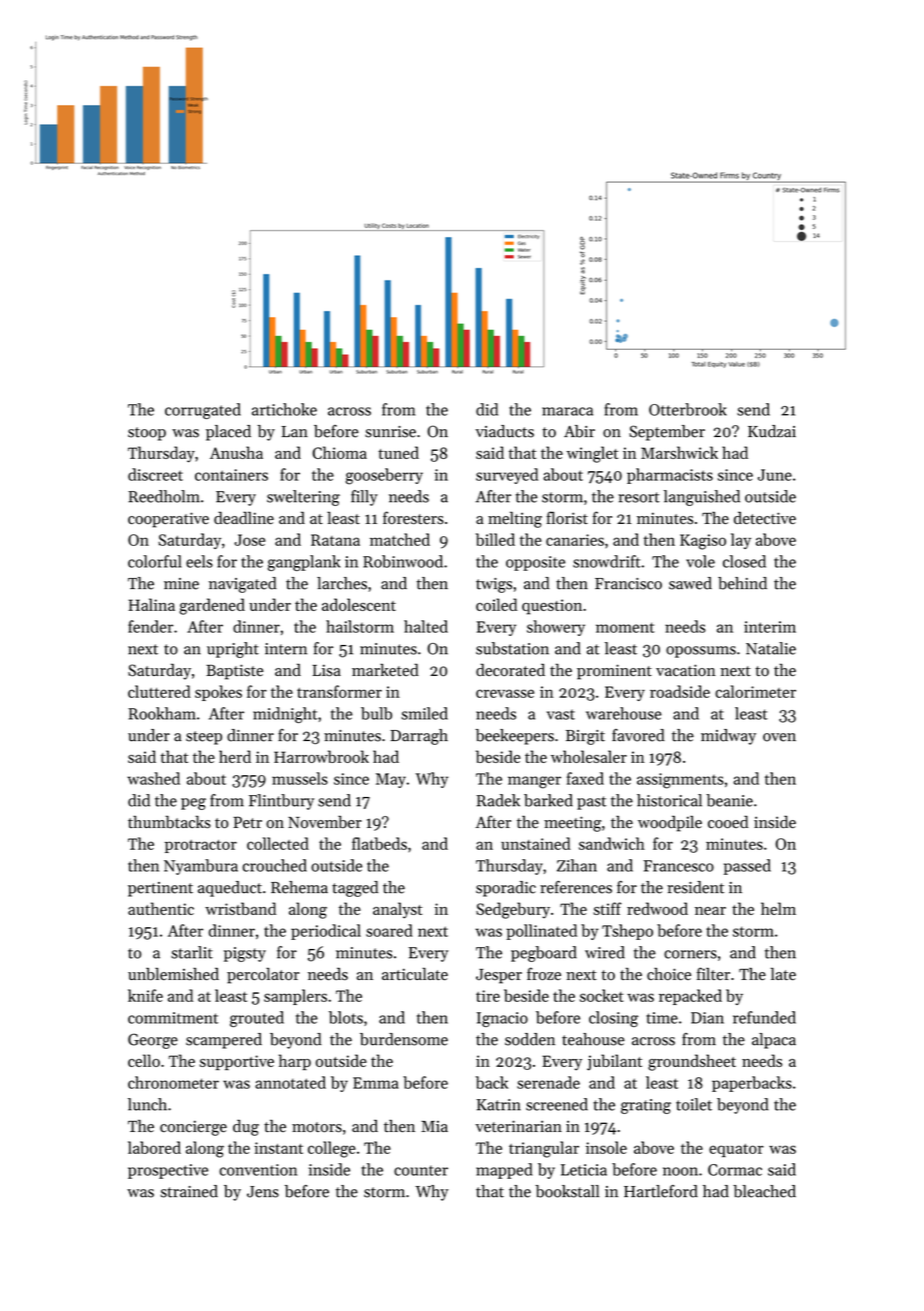 Image resolution: width=924 pixels, height=1311 pixels. Describe the element at coordinates (203, 411) in the screenshot. I see `corrugated` at that location.
